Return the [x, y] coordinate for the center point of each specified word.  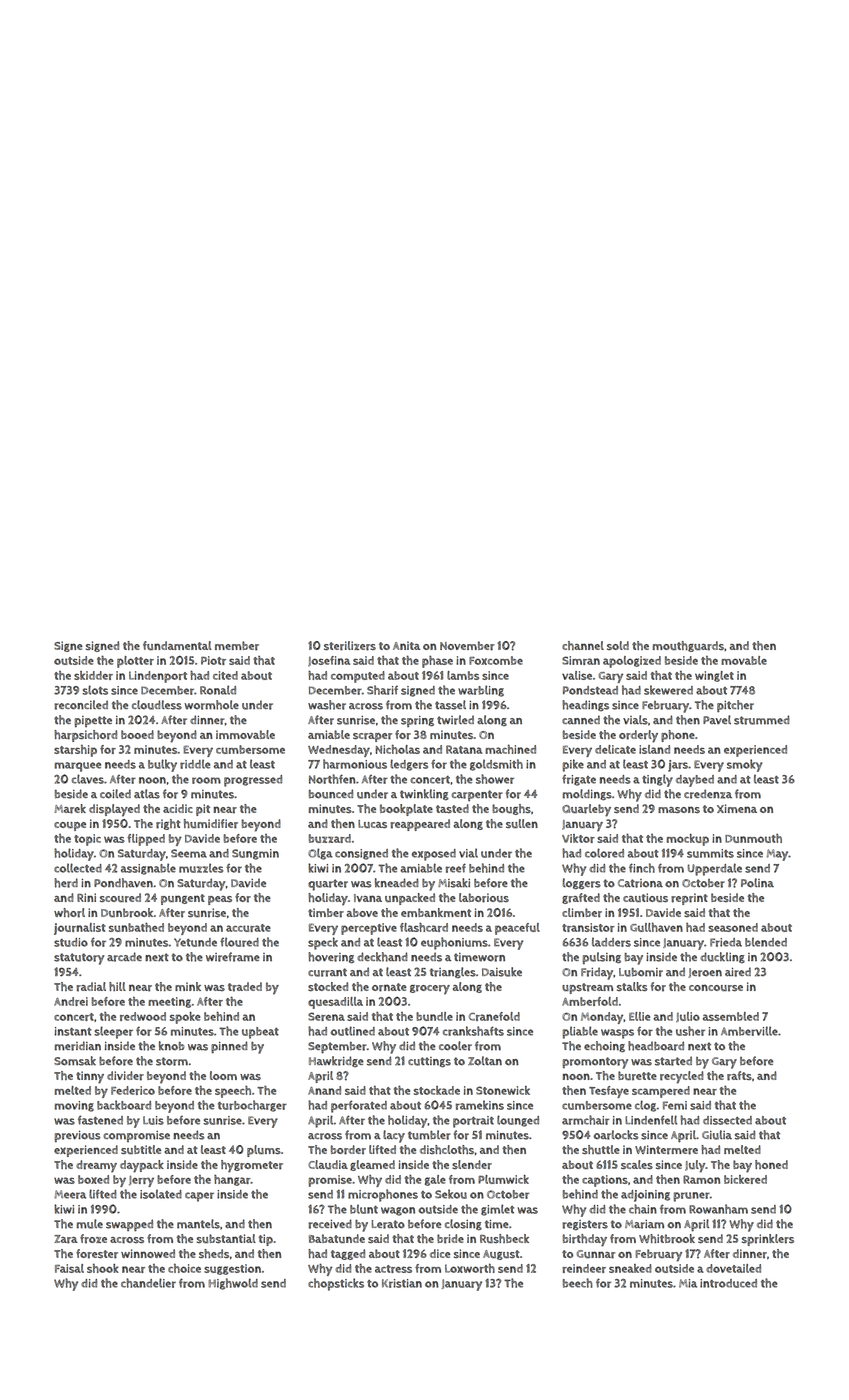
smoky [745, 765]
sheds [214, 1253]
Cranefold [494, 1016]
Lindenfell [651, 1120]
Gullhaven [656, 927]
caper [199, 1197]
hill [117, 986]
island [654, 749]
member [237, 646]
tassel [450, 705]
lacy [394, 1136]
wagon [398, 1211]
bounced [331, 794]
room [206, 780]
